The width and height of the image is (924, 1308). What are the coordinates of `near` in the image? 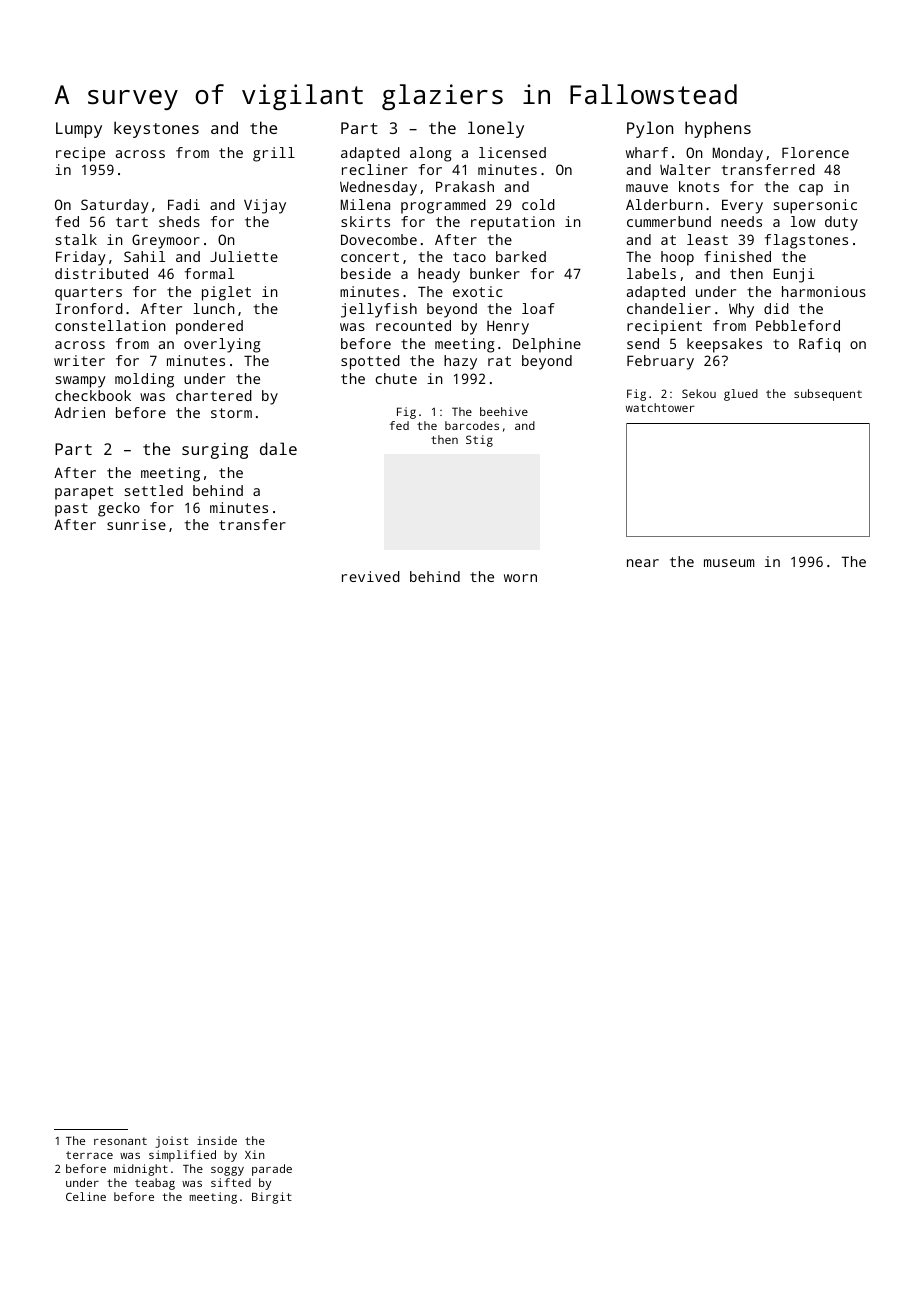 It's located at (643, 563).
